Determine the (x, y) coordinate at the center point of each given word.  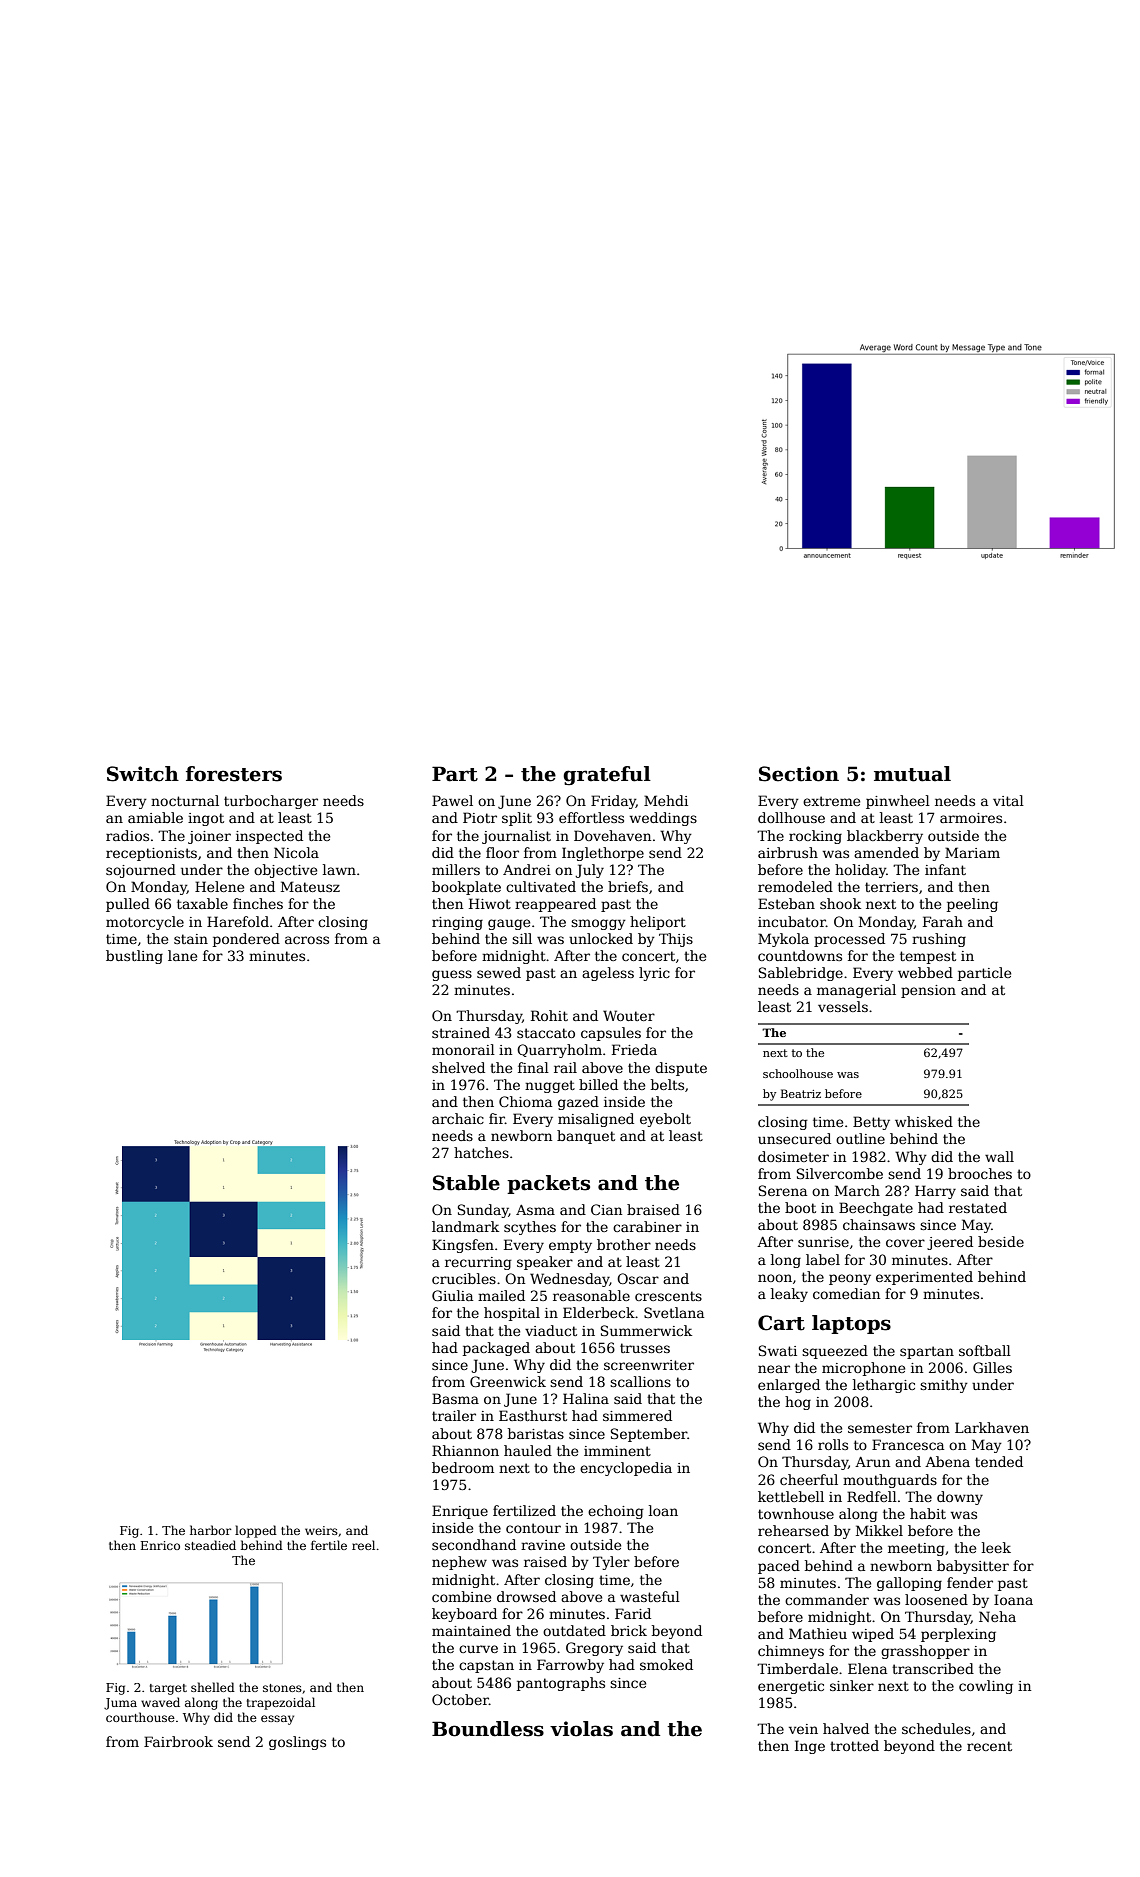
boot (800, 1207)
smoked (666, 1664)
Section (799, 774)
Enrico (160, 1545)
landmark (465, 1226)
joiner (209, 837)
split (517, 819)
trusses (645, 1348)
